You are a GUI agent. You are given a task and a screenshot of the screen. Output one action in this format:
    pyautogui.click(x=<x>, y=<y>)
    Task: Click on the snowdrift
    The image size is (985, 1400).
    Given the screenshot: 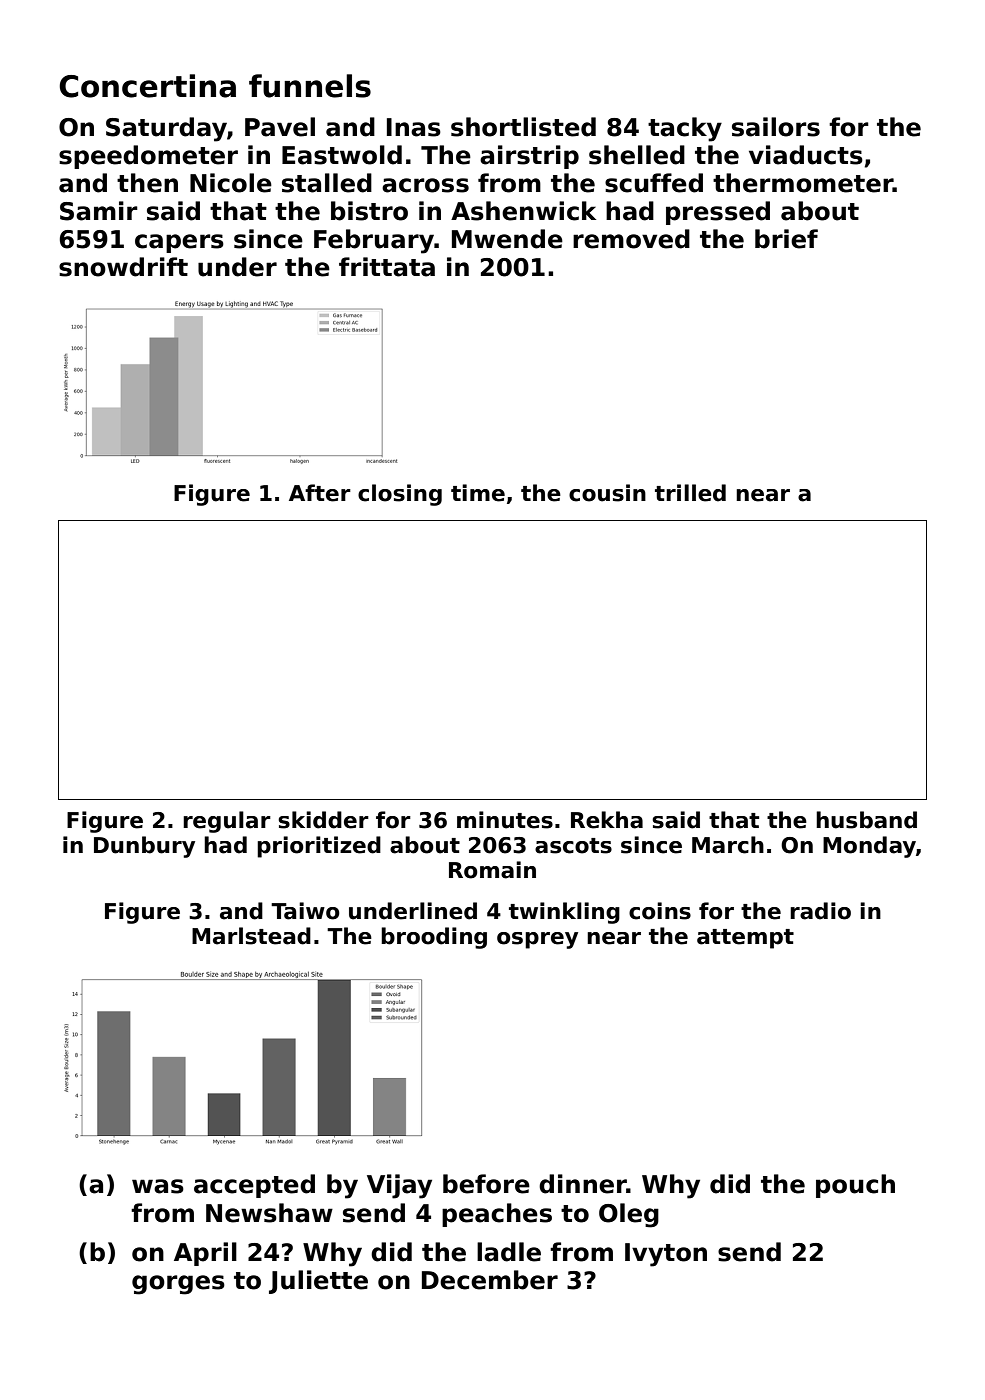 What is the action you would take?
    pyautogui.click(x=123, y=267)
